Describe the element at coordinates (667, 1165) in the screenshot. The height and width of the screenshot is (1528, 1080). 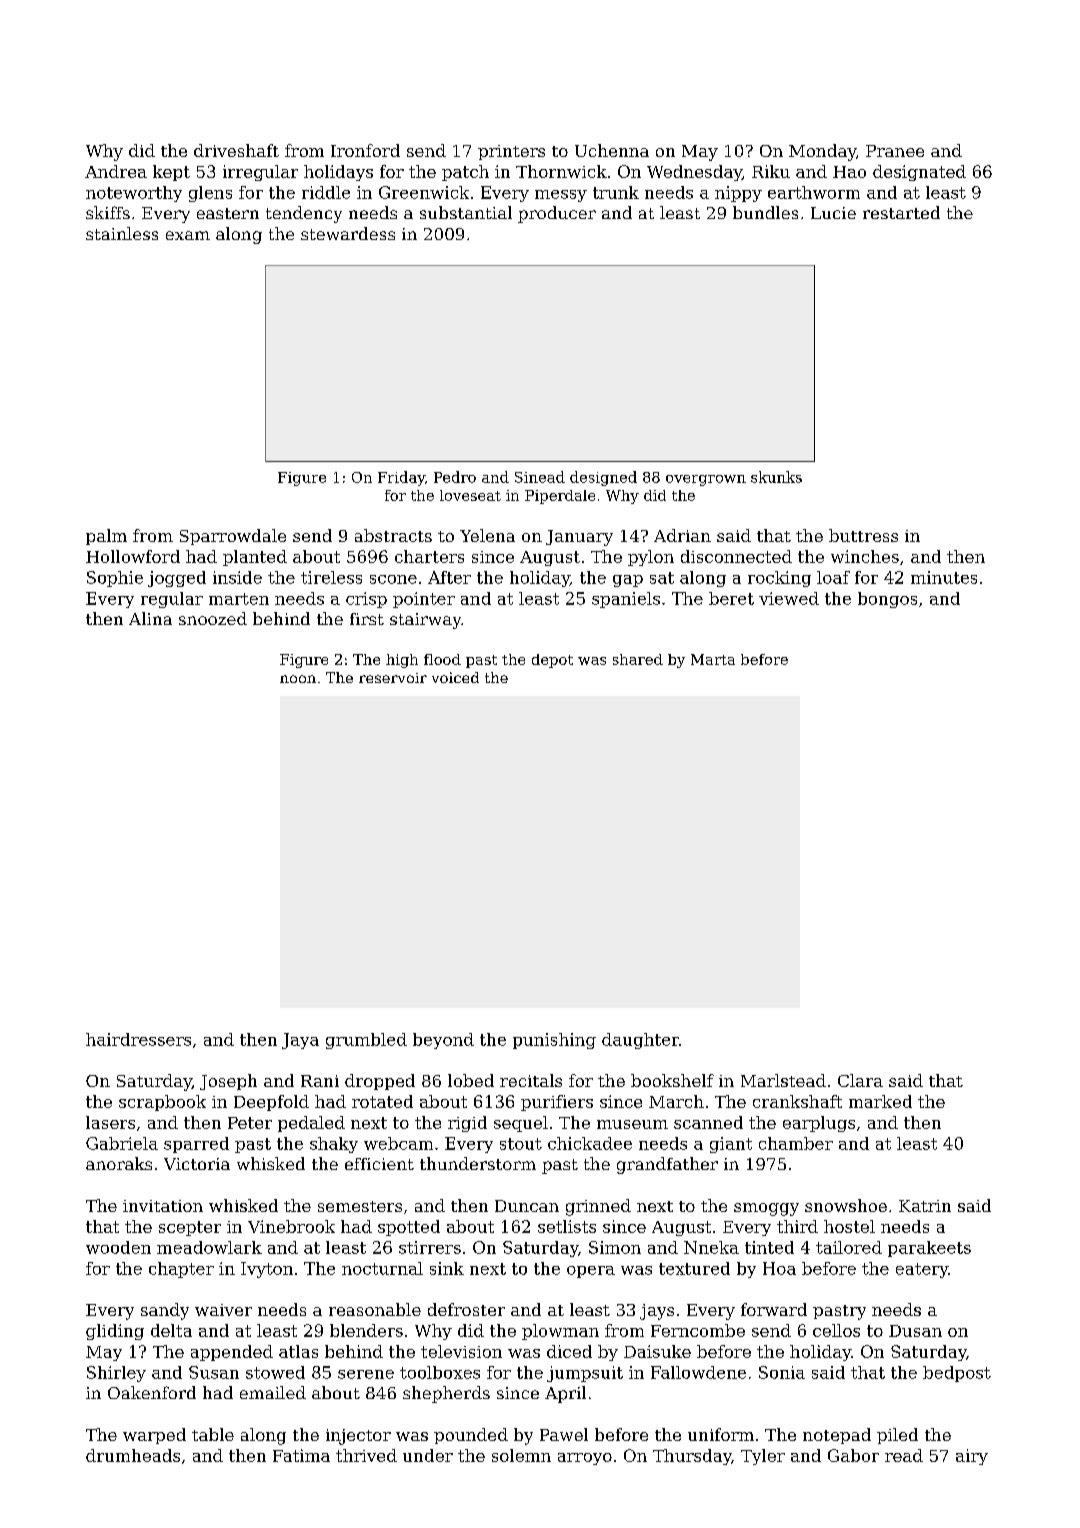
I see `grandfather` at that location.
